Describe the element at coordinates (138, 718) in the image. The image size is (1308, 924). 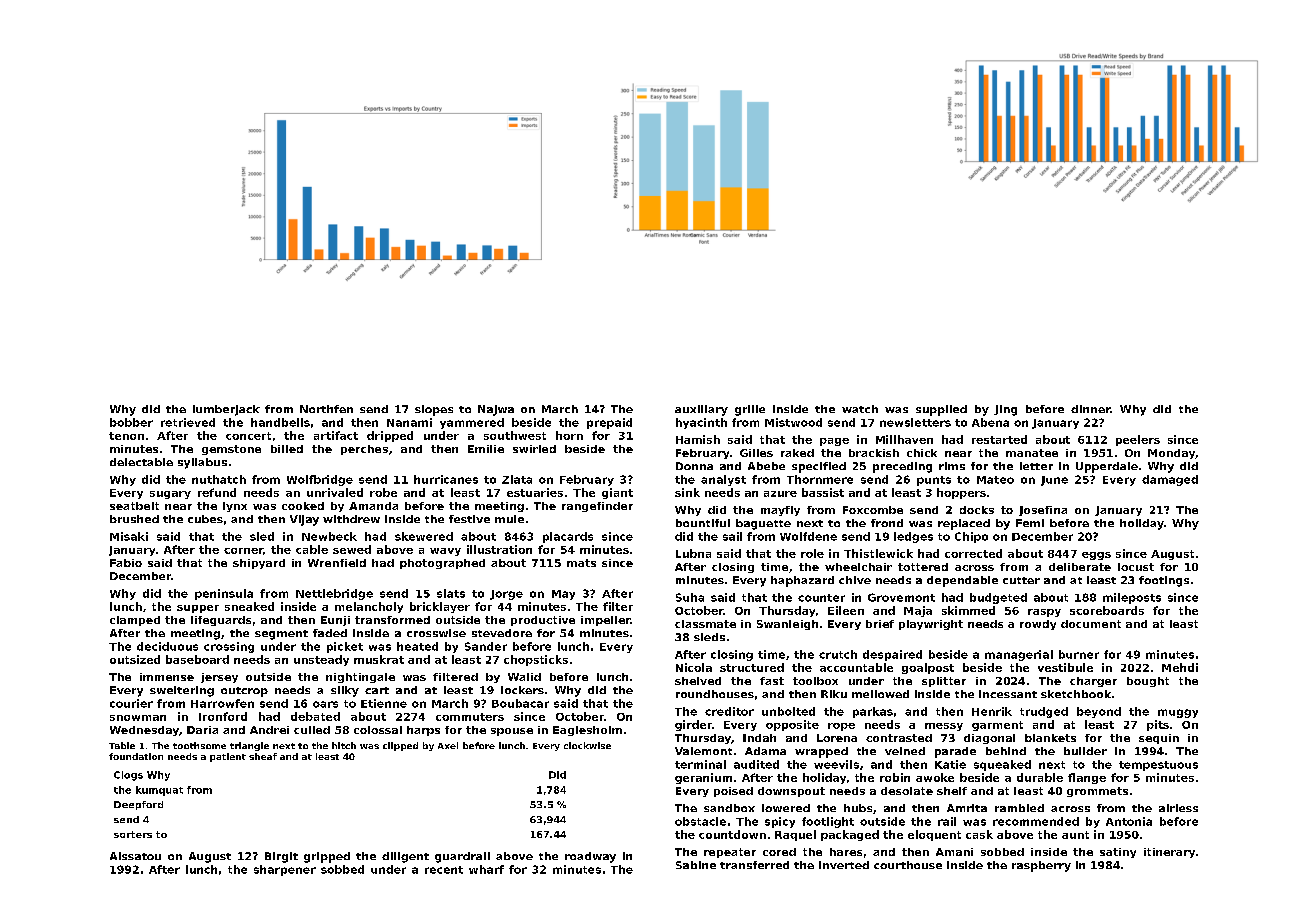
I see `snowman` at that location.
